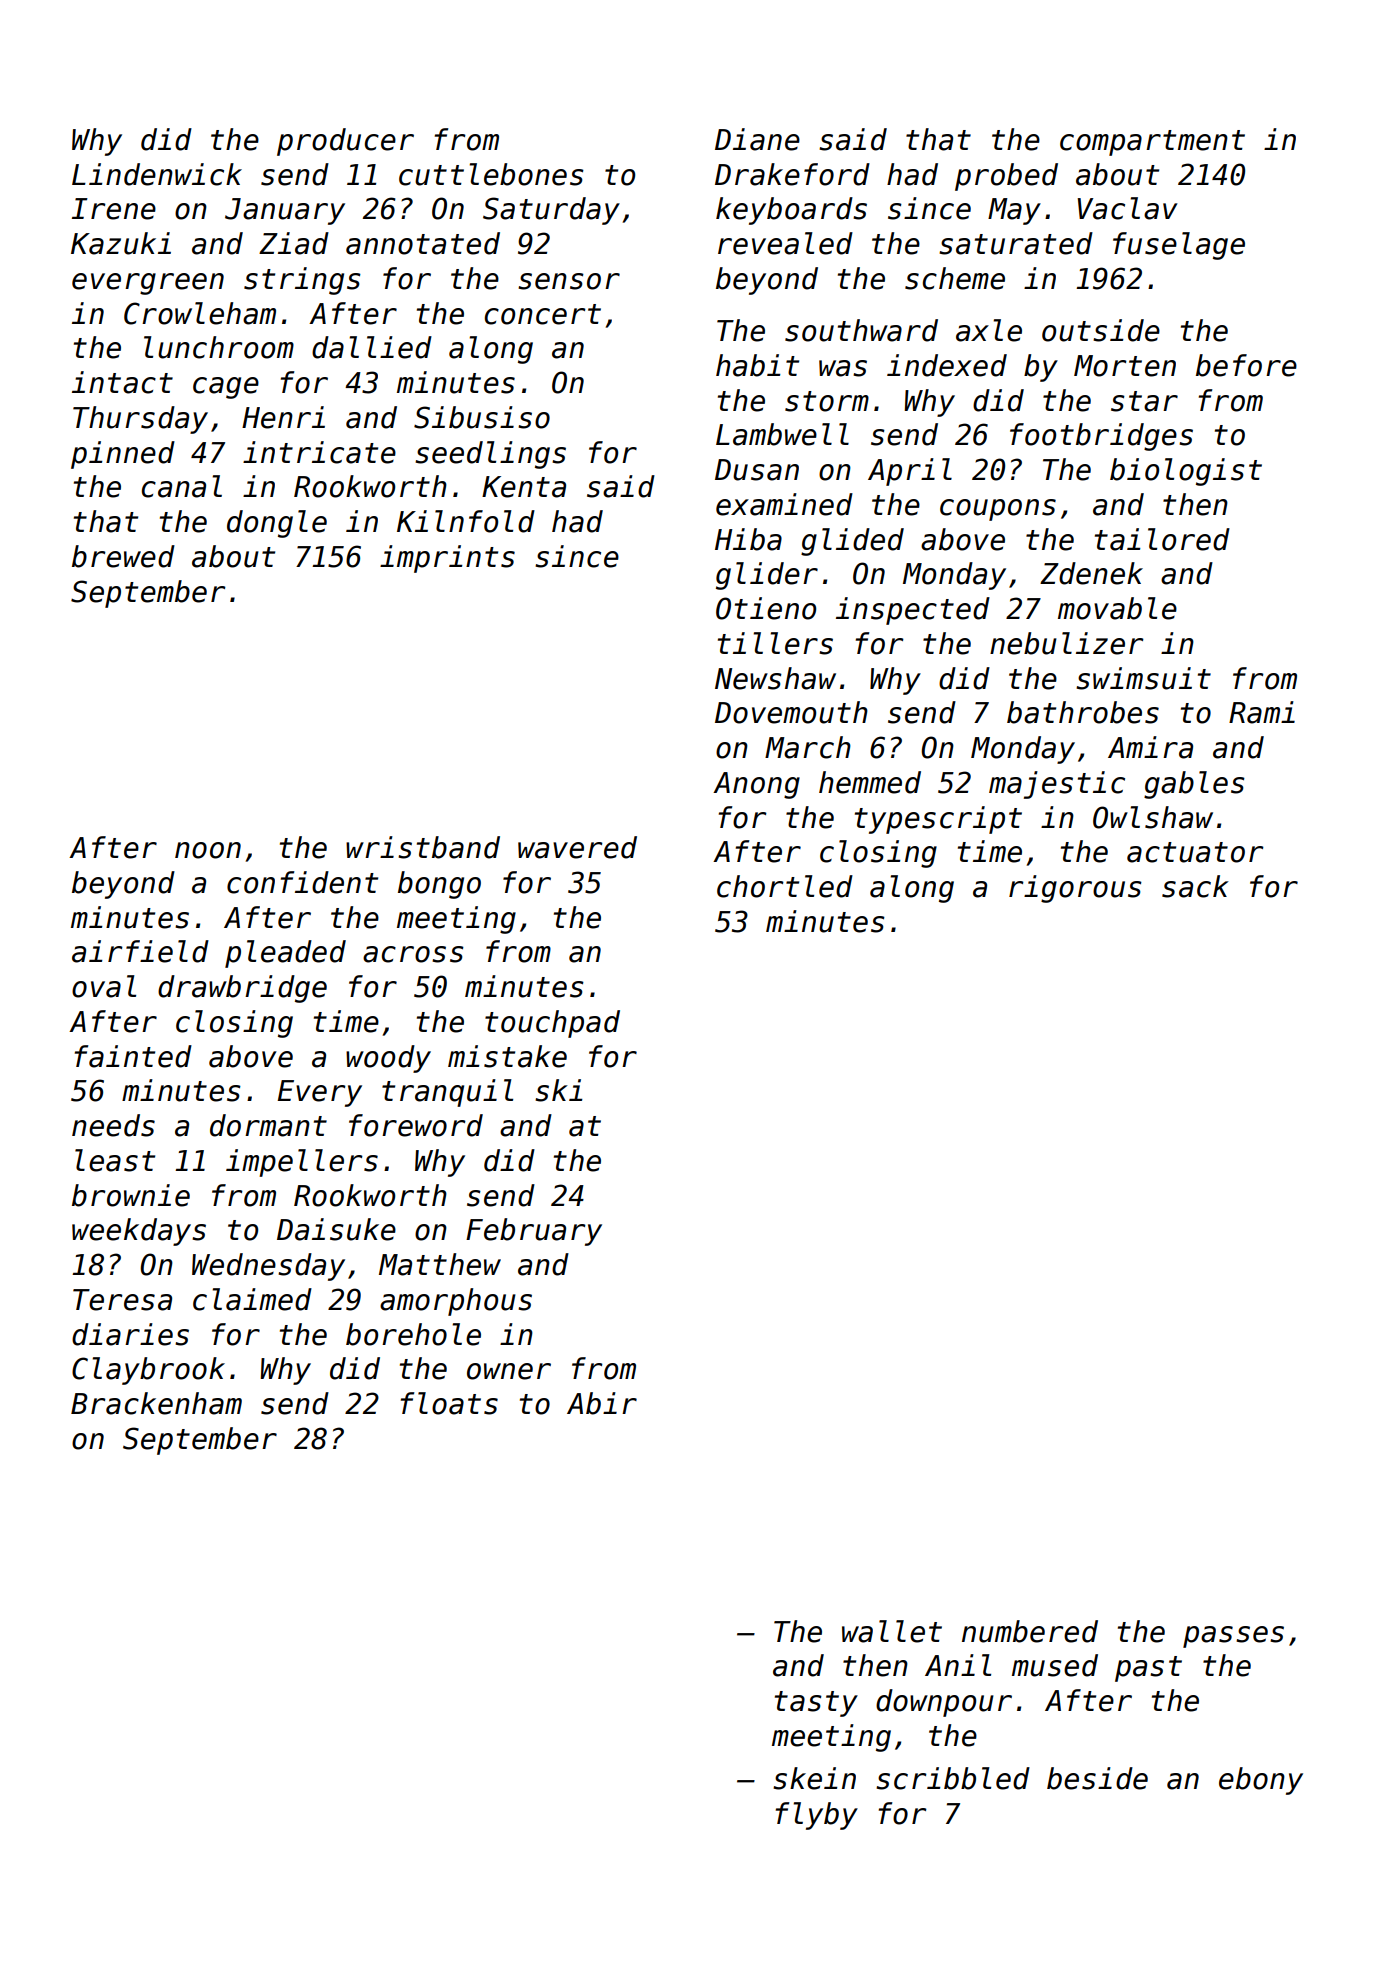  I want to click on gables, so click(1194, 785).
